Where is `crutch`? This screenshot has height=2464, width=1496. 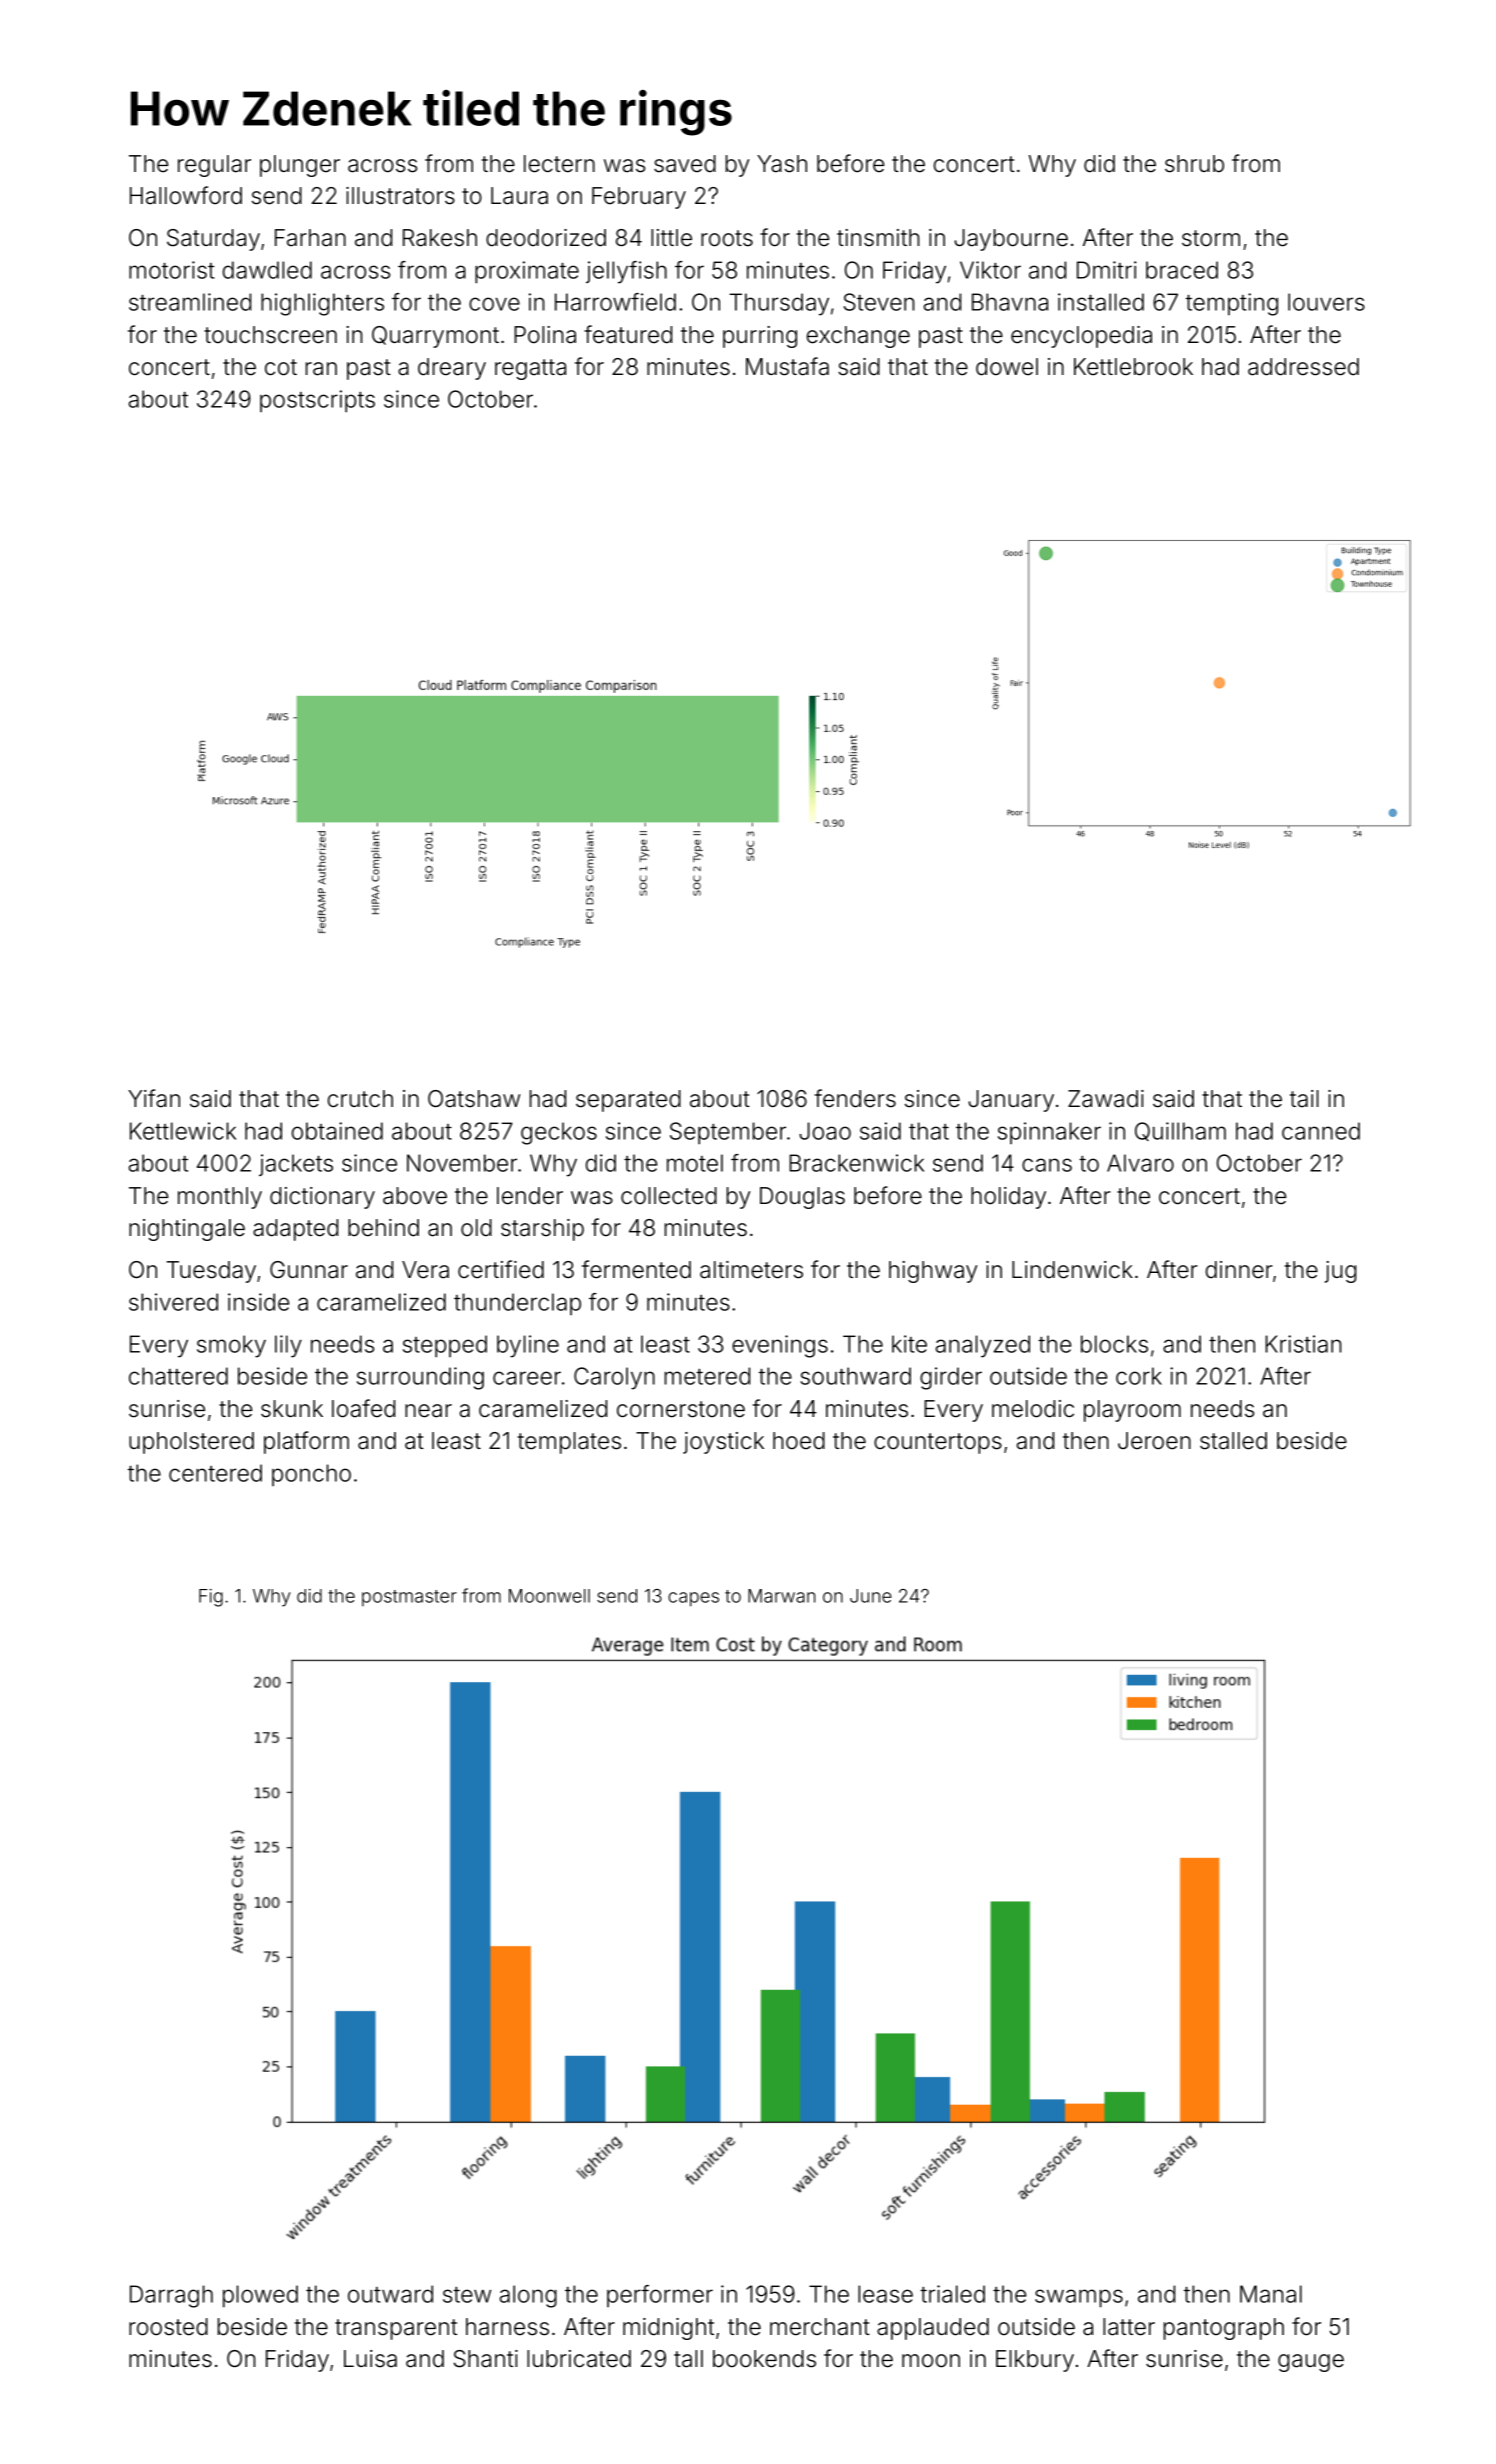
crutch is located at coordinates (360, 1098).
